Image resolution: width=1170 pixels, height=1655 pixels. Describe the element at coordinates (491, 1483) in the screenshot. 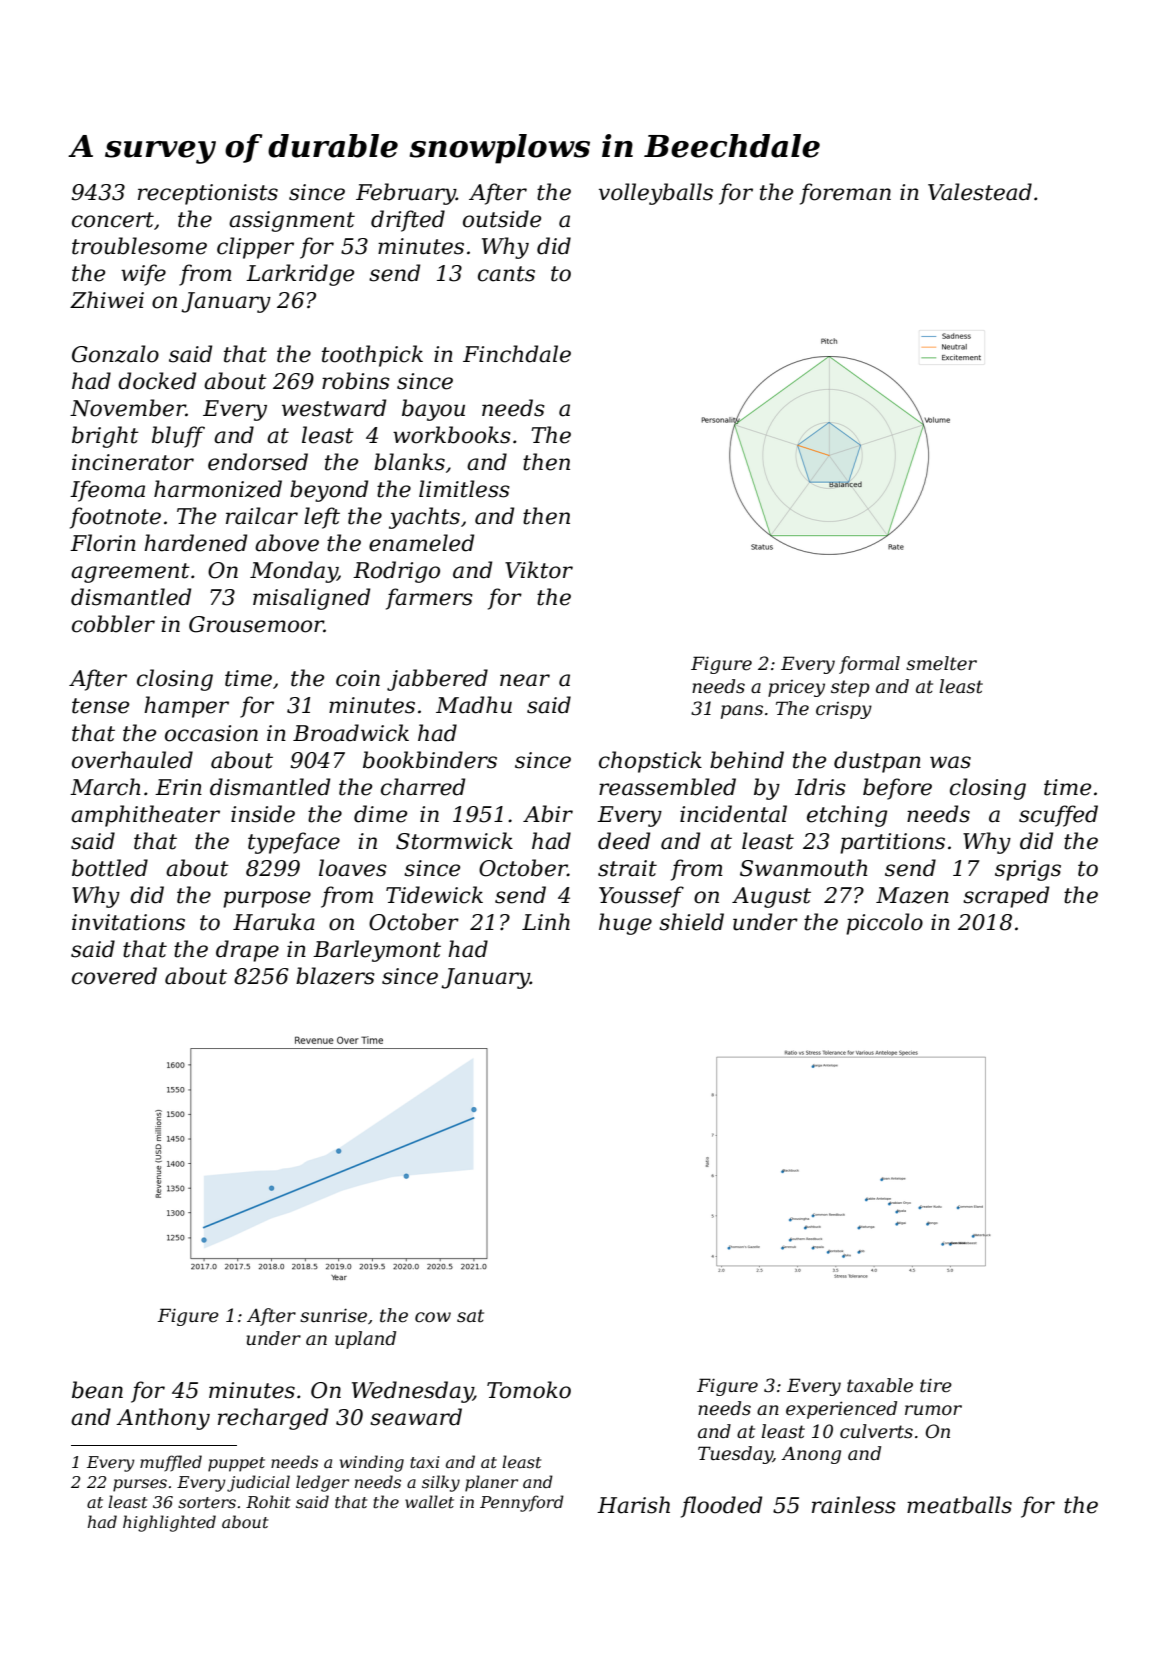

I see `planer` at that location.
